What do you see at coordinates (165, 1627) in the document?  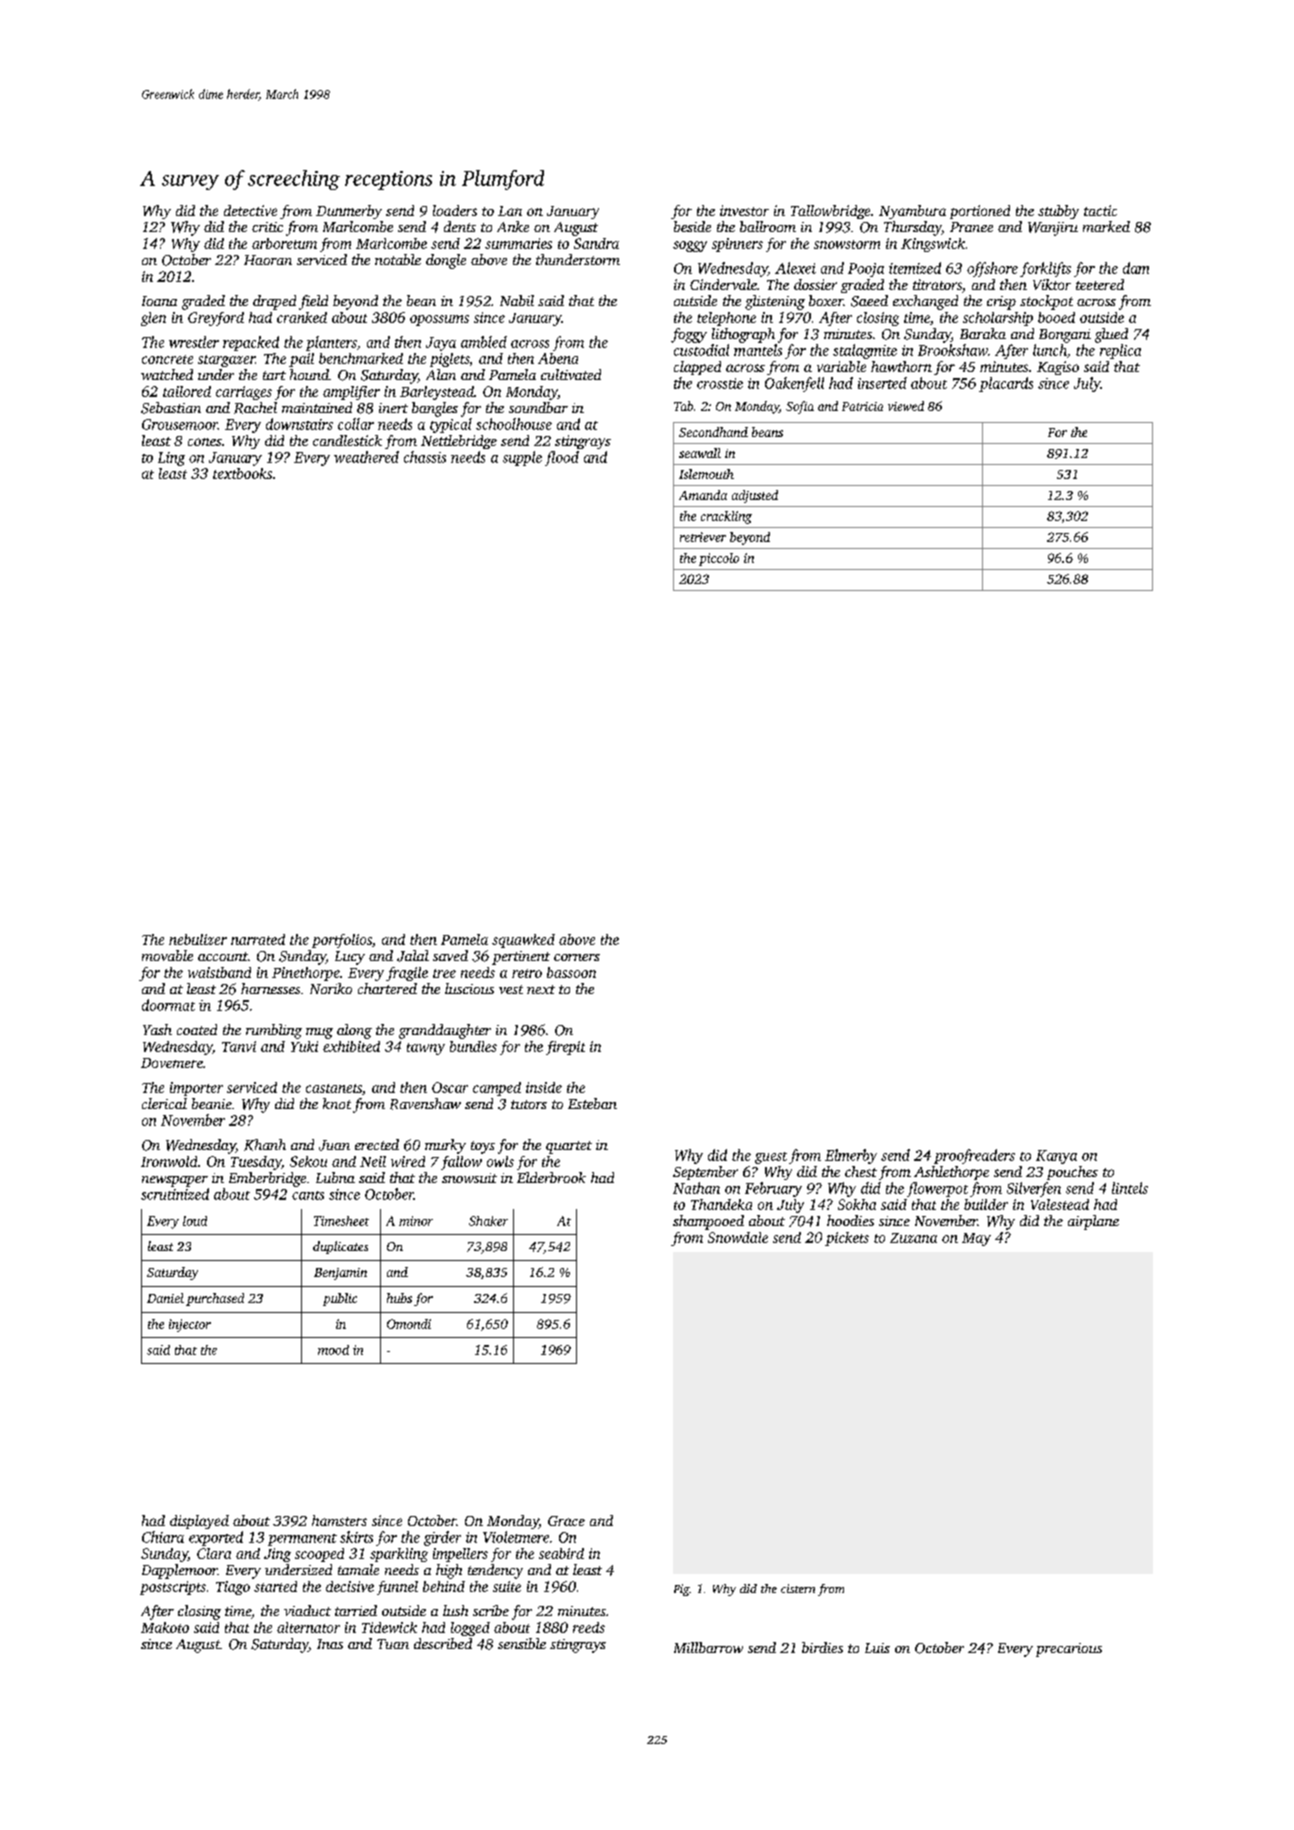 I see `Makoto` at bounding box center [165, 1627].
